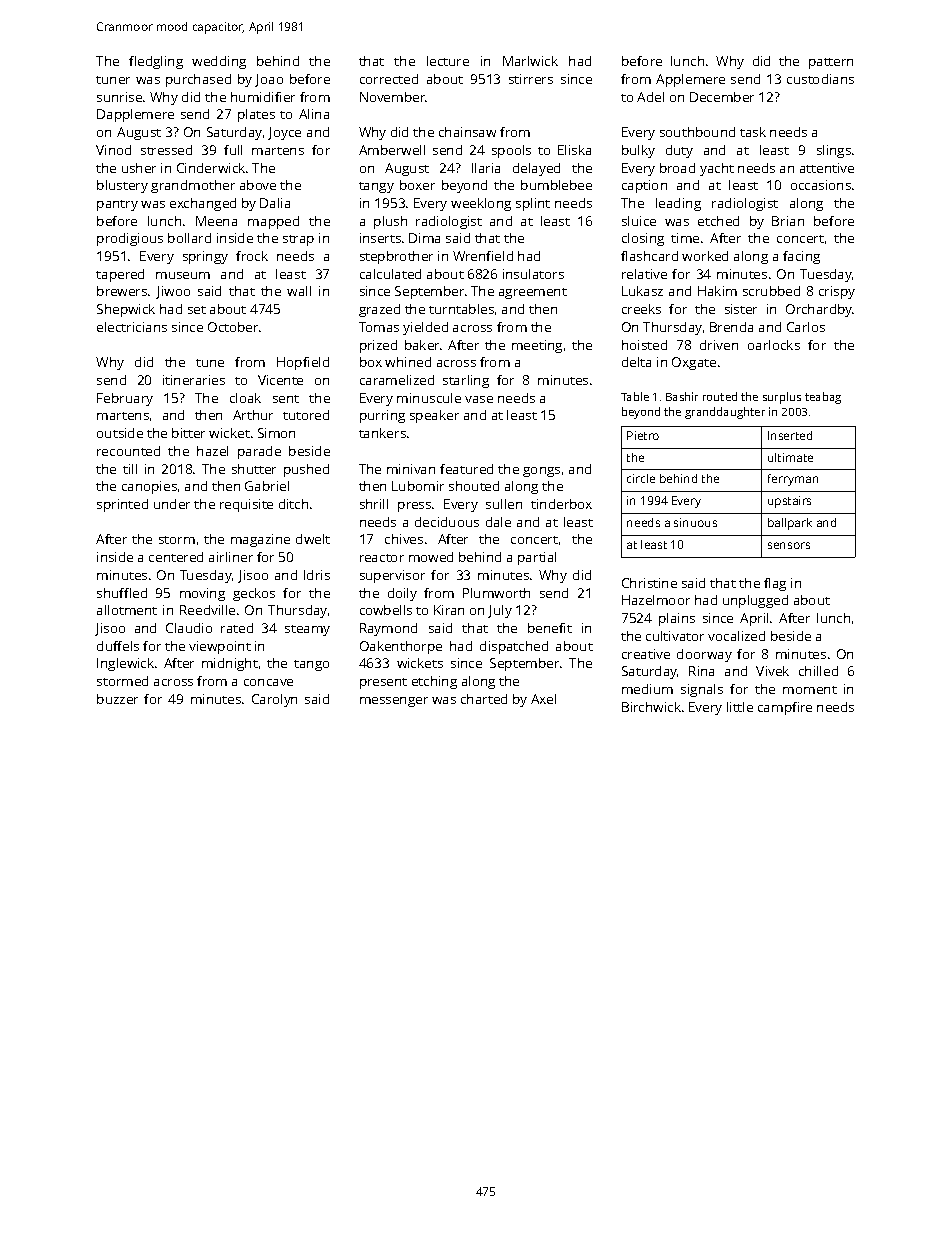  What do you see at coordinates (189, 628) in the screenshot?
I see `Claudio` at bounding box center [189, 628].
